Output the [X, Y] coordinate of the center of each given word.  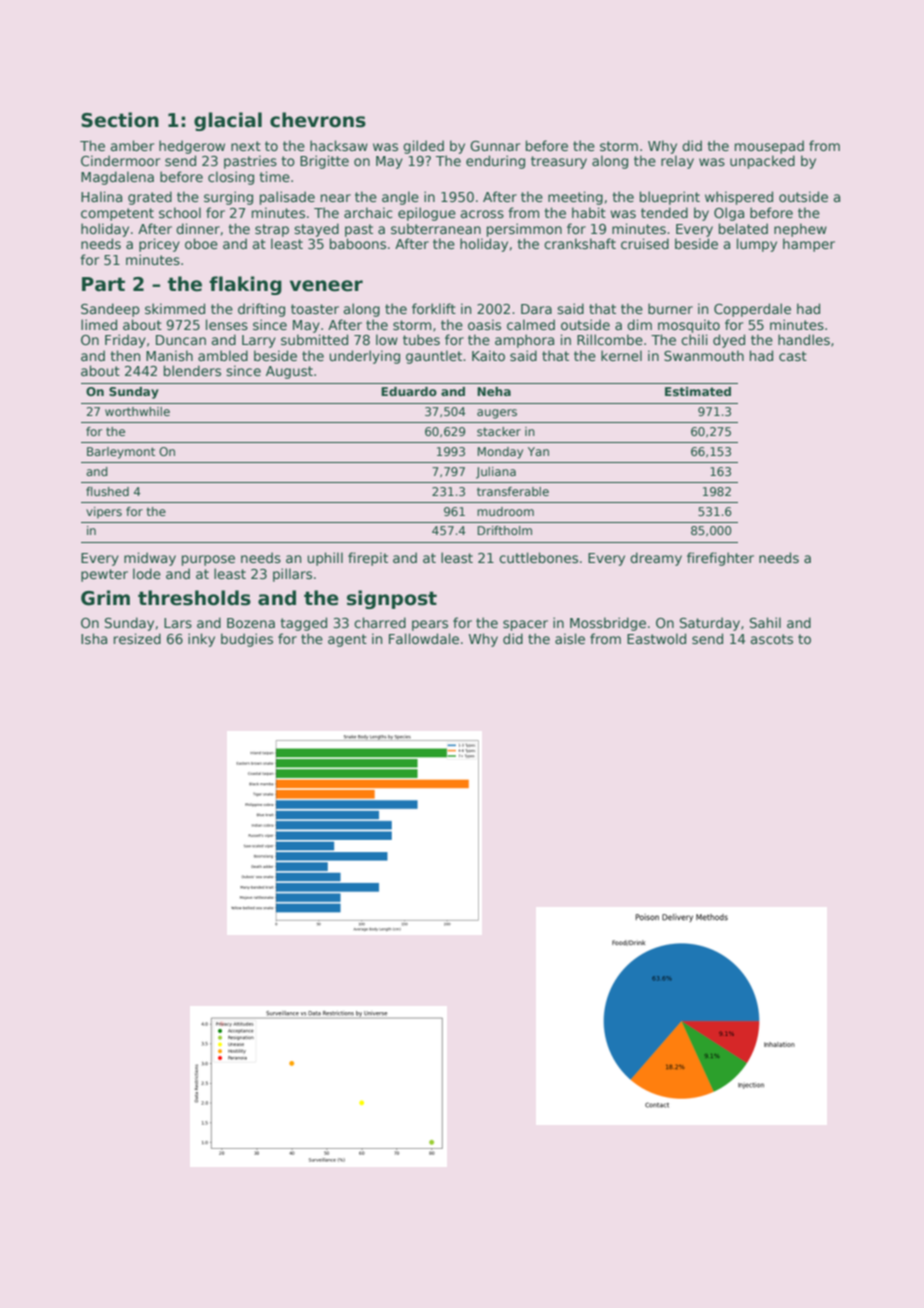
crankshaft [580, 243]
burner [670, 308]
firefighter [720, 559]
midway [150, 559]
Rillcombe [610, 339]
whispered [739, 198]
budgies [247, 640]
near [336, 198]
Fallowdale [424, 638]
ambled [223, 355]
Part [103, 284]
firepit [368, 559]
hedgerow [192, 147]
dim [639, 324]
